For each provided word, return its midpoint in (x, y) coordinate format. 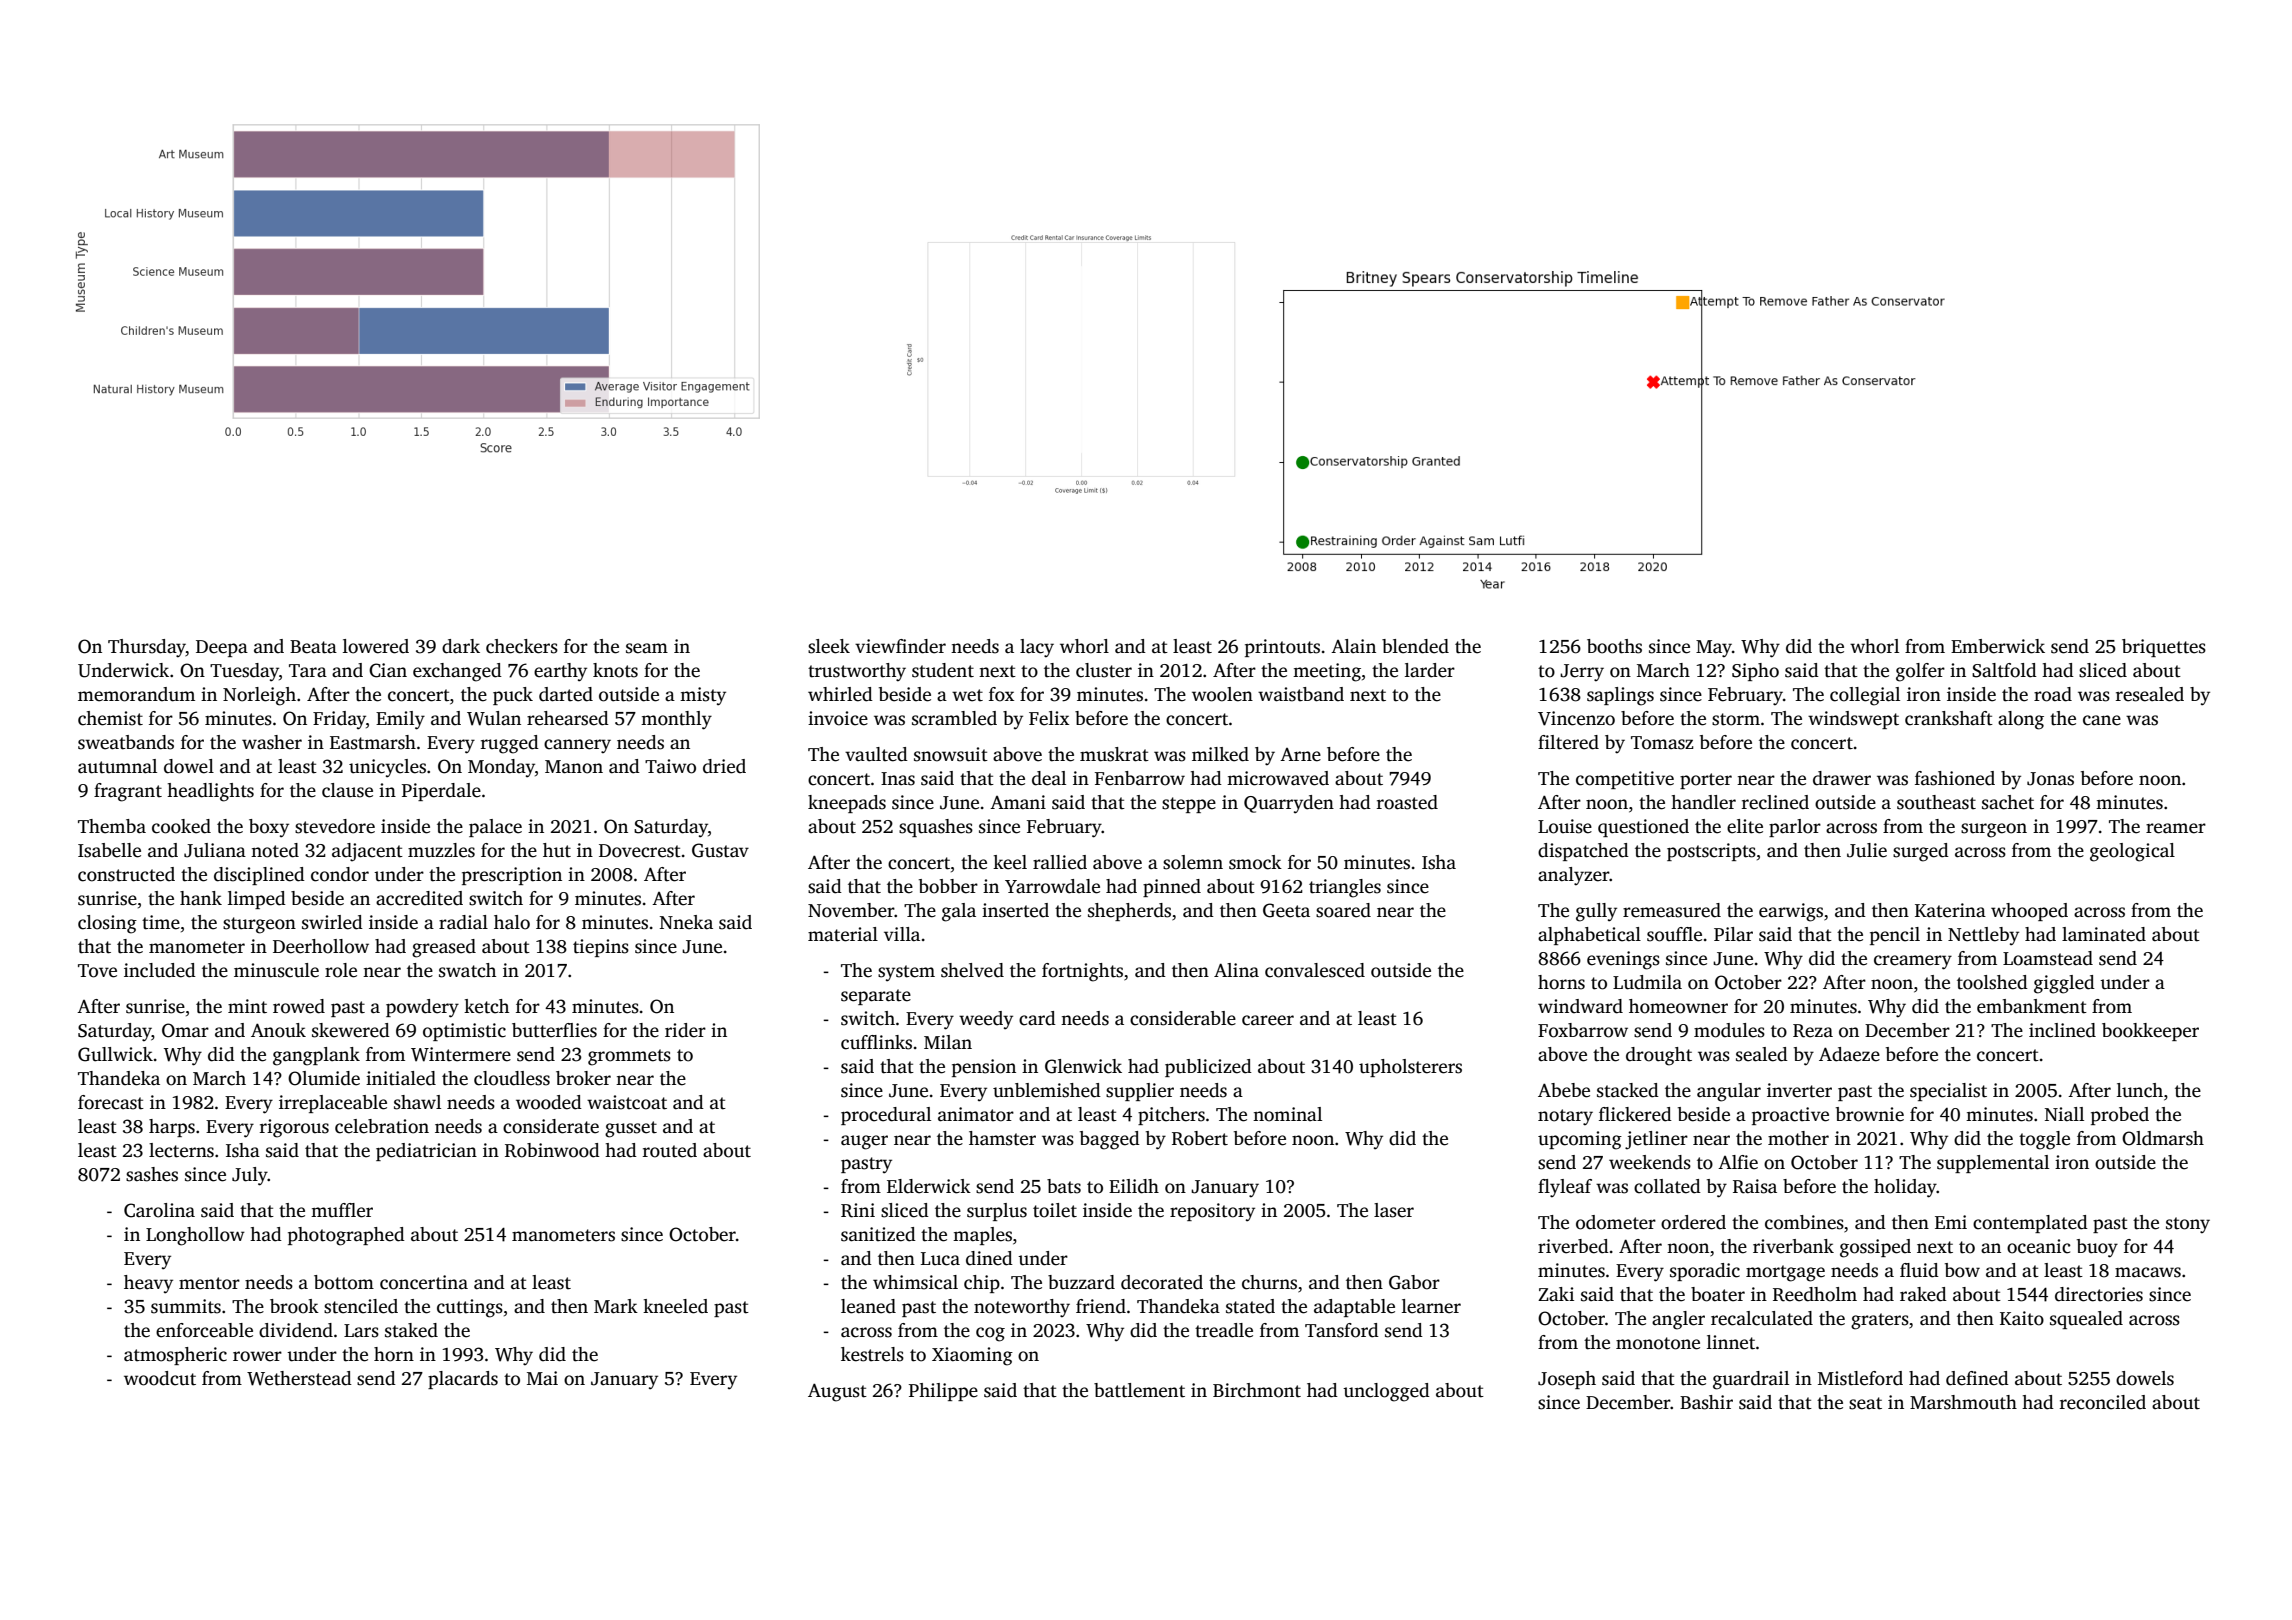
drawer (1842, 778)
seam (647, 648)
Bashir (1706, 1402)
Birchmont (1257, 1390)
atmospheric (175, 1356)
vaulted (876, 754)
